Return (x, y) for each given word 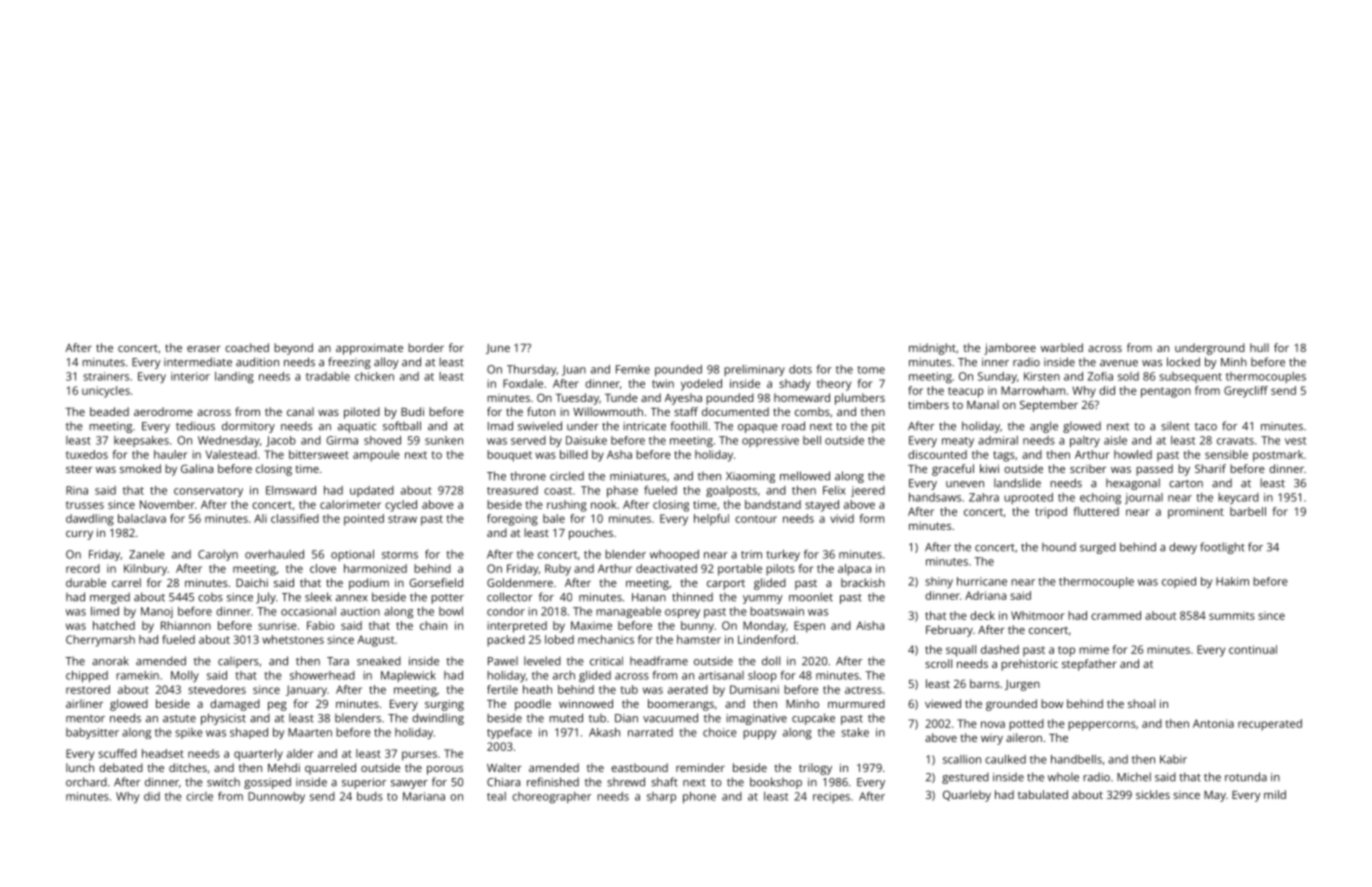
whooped (674, 555)
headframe (659, 661)
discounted (937, 454)
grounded (1011, 705)
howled (1133, 454)
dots (800, 369)
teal (496, 796)
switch (223, 782)
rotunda (1246, 777)
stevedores (217, 689)
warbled (1062, 347)
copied (1179, 582)
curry (79, 535)
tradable (328, 376)
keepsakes (141, 441)
